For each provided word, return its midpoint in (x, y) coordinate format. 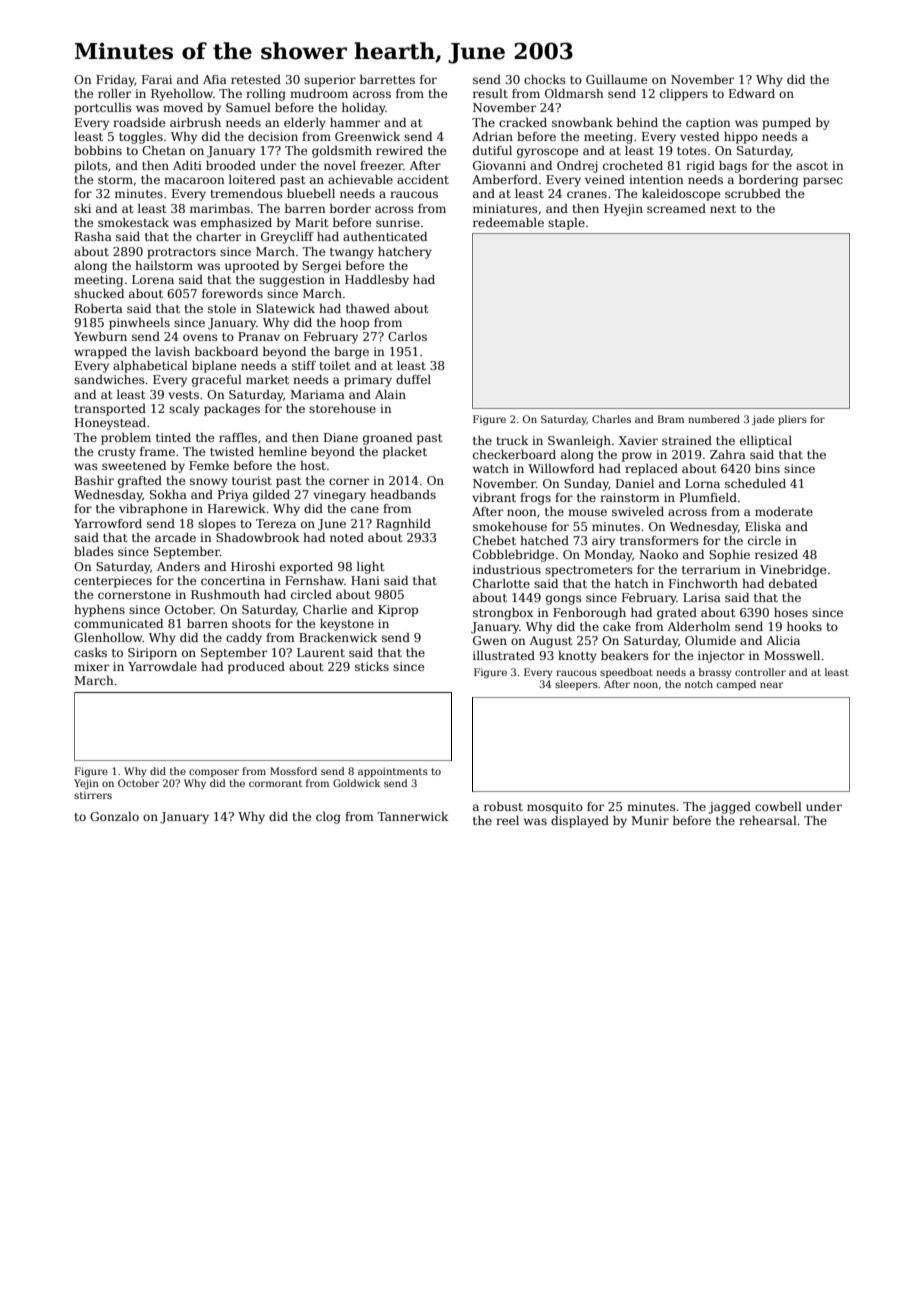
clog (328, 818)
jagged (729, 808)
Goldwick (357, 783)
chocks (545, 79)
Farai (157, 79)
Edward (752, 93)
